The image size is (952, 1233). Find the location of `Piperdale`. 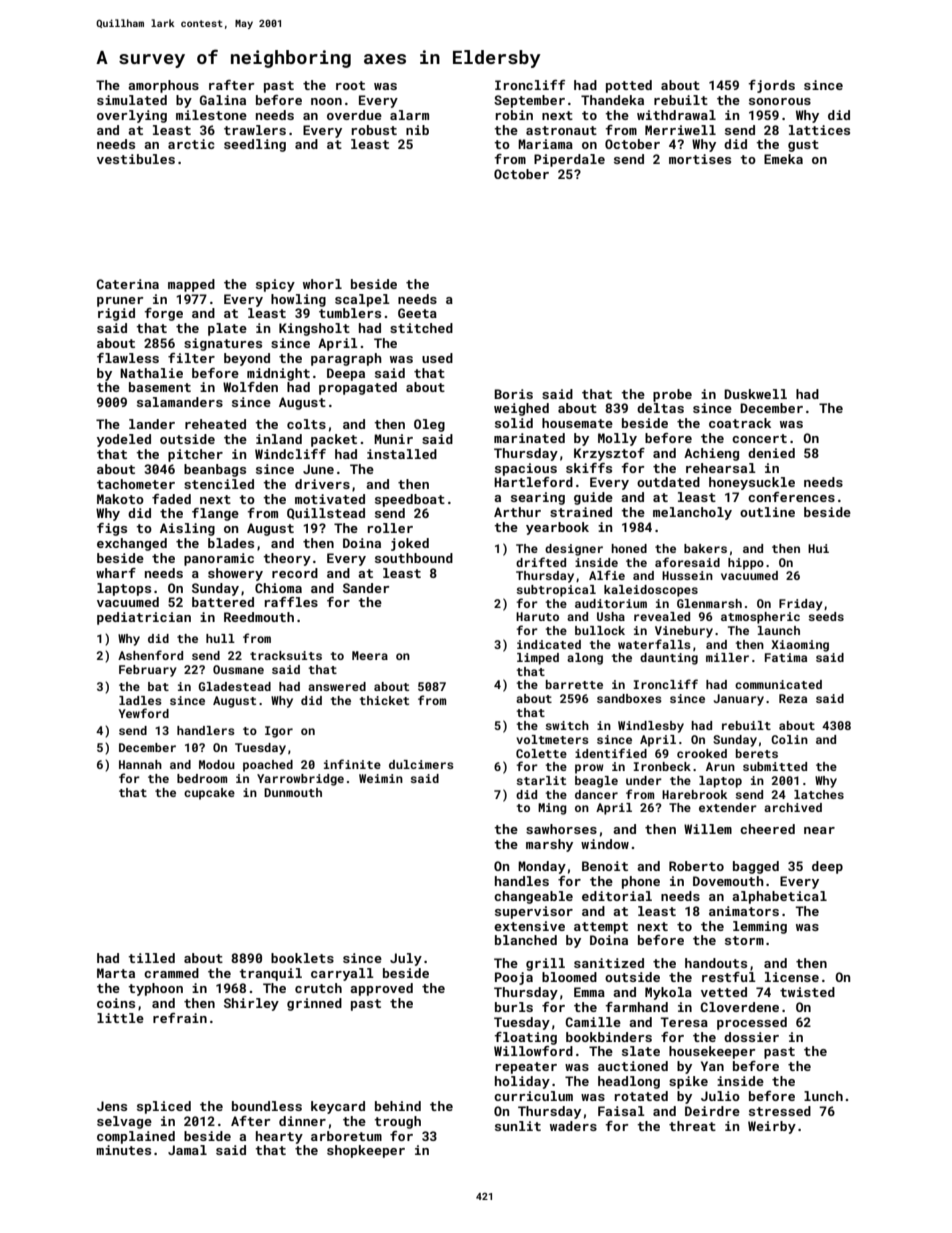

Piperdale is located at coordinates (569, 160).
